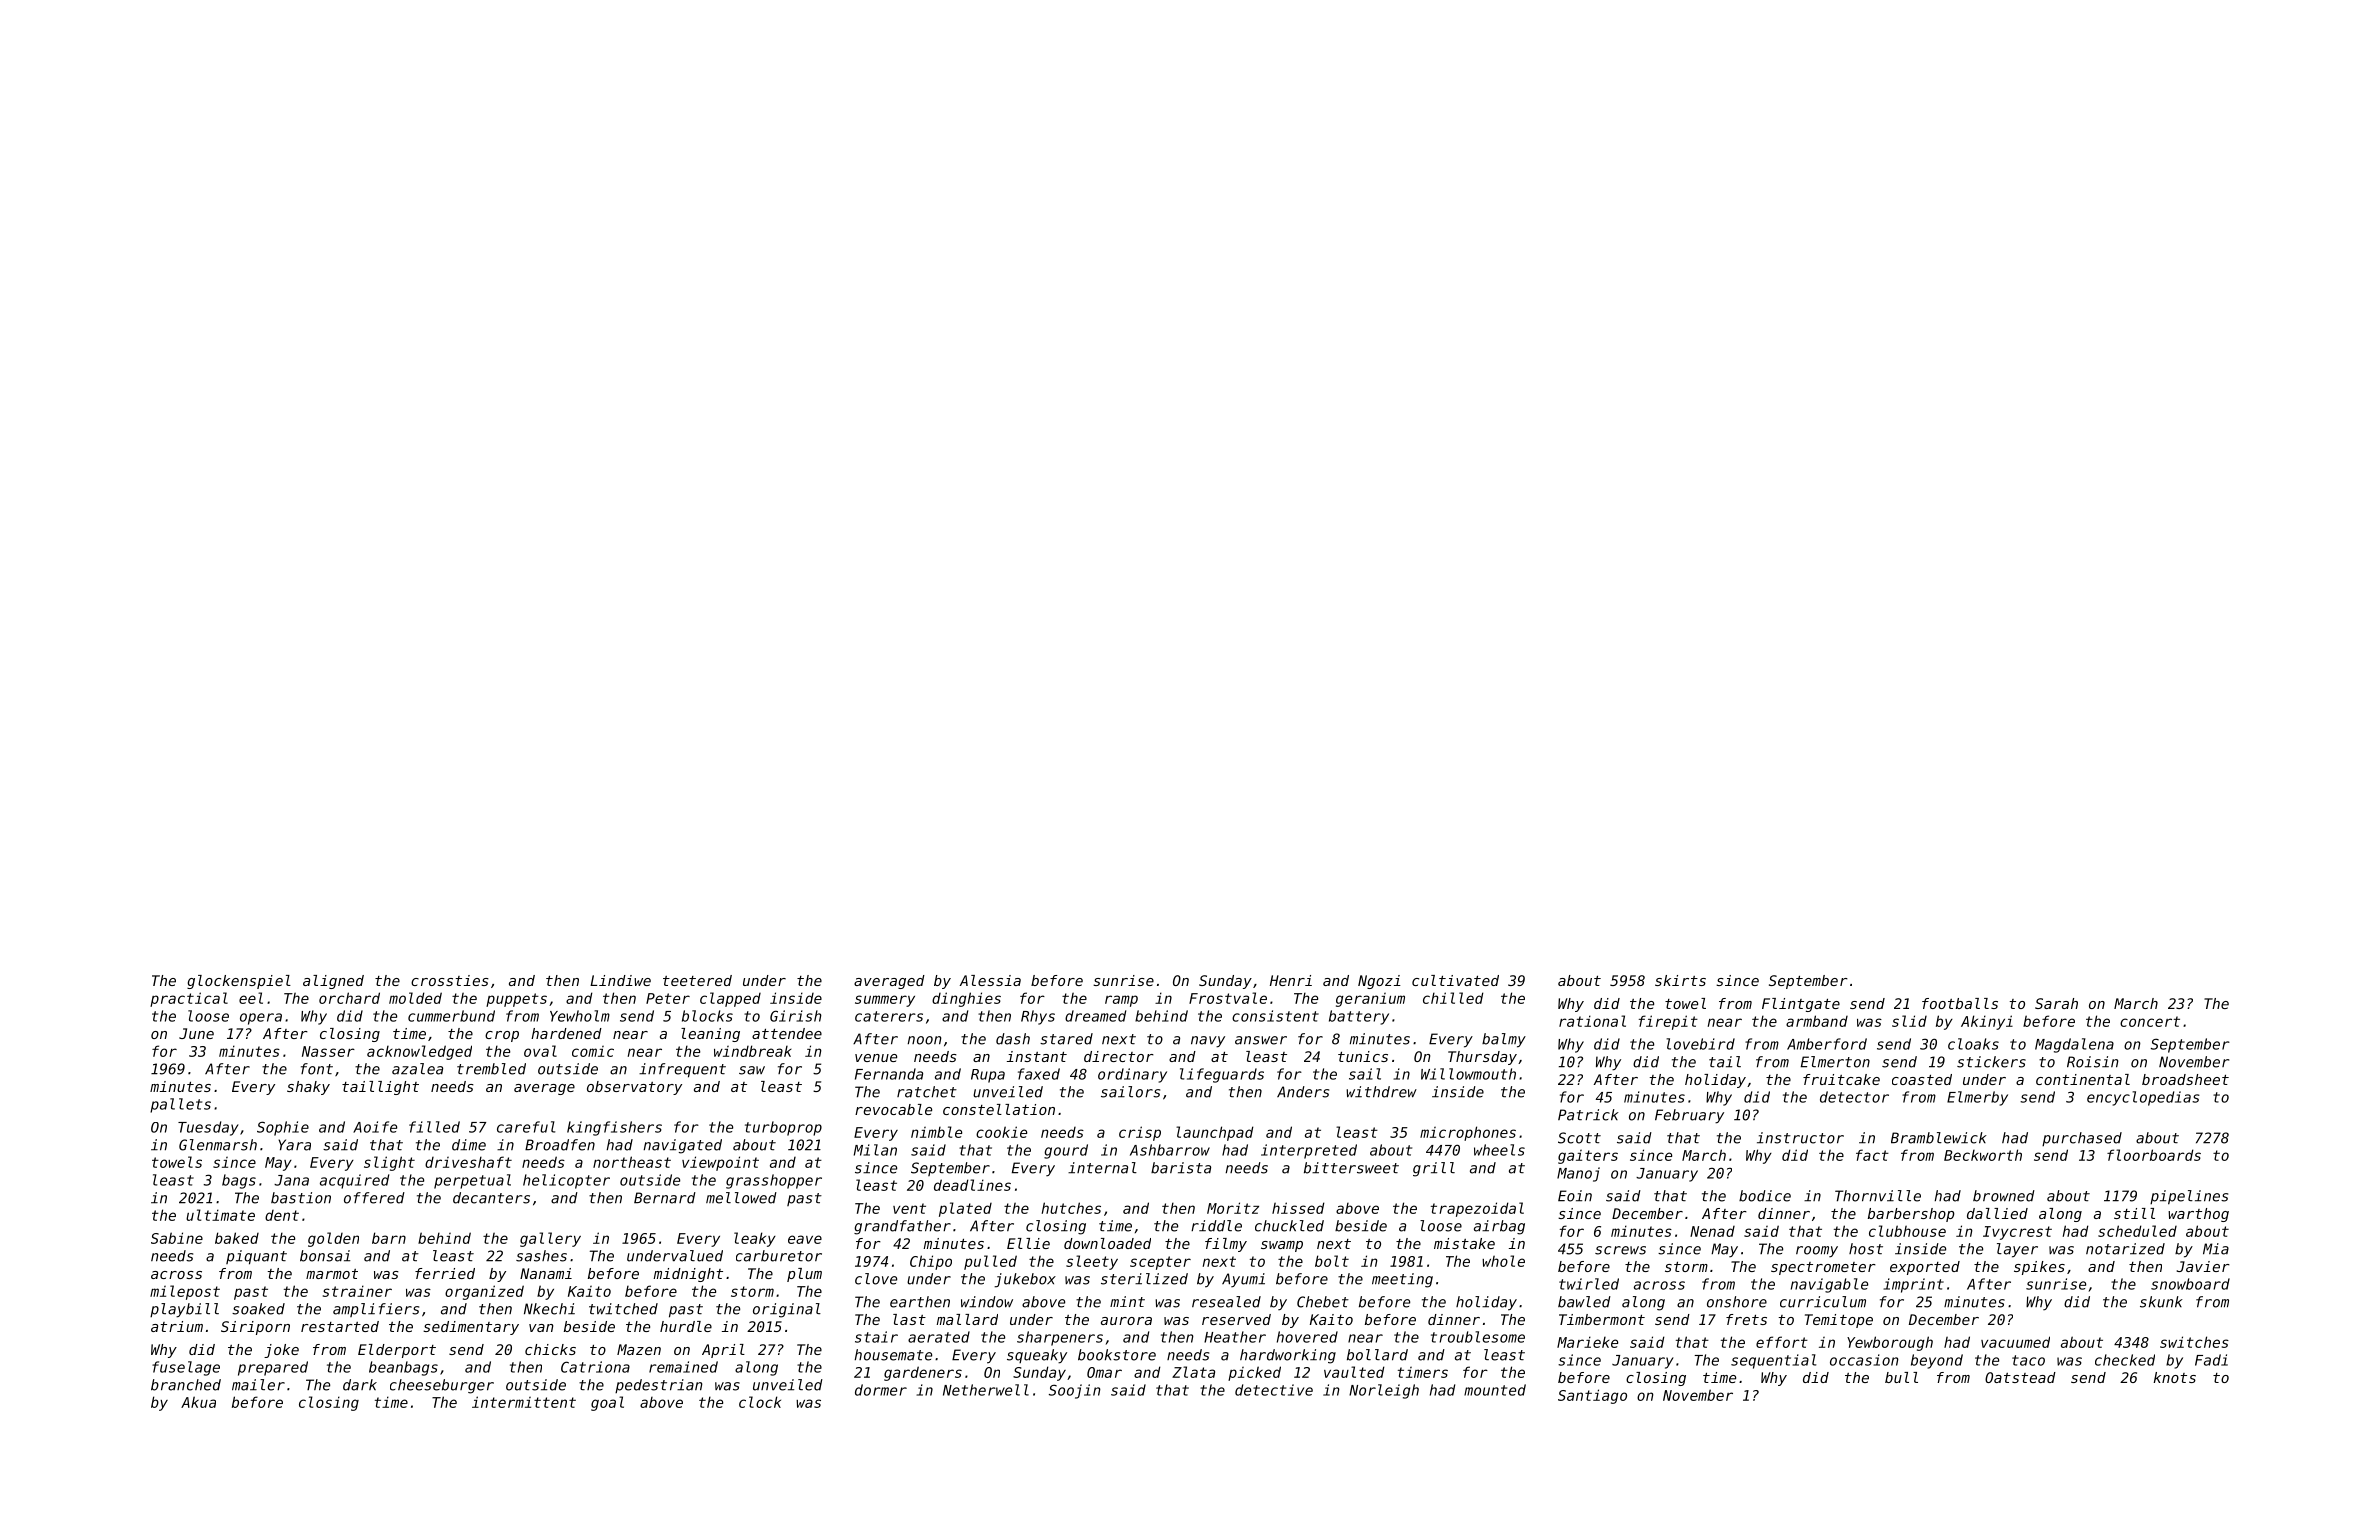  Describe the element at coordinates (1478, 1337) in the screenshot. I see `troublesome` at that location.
